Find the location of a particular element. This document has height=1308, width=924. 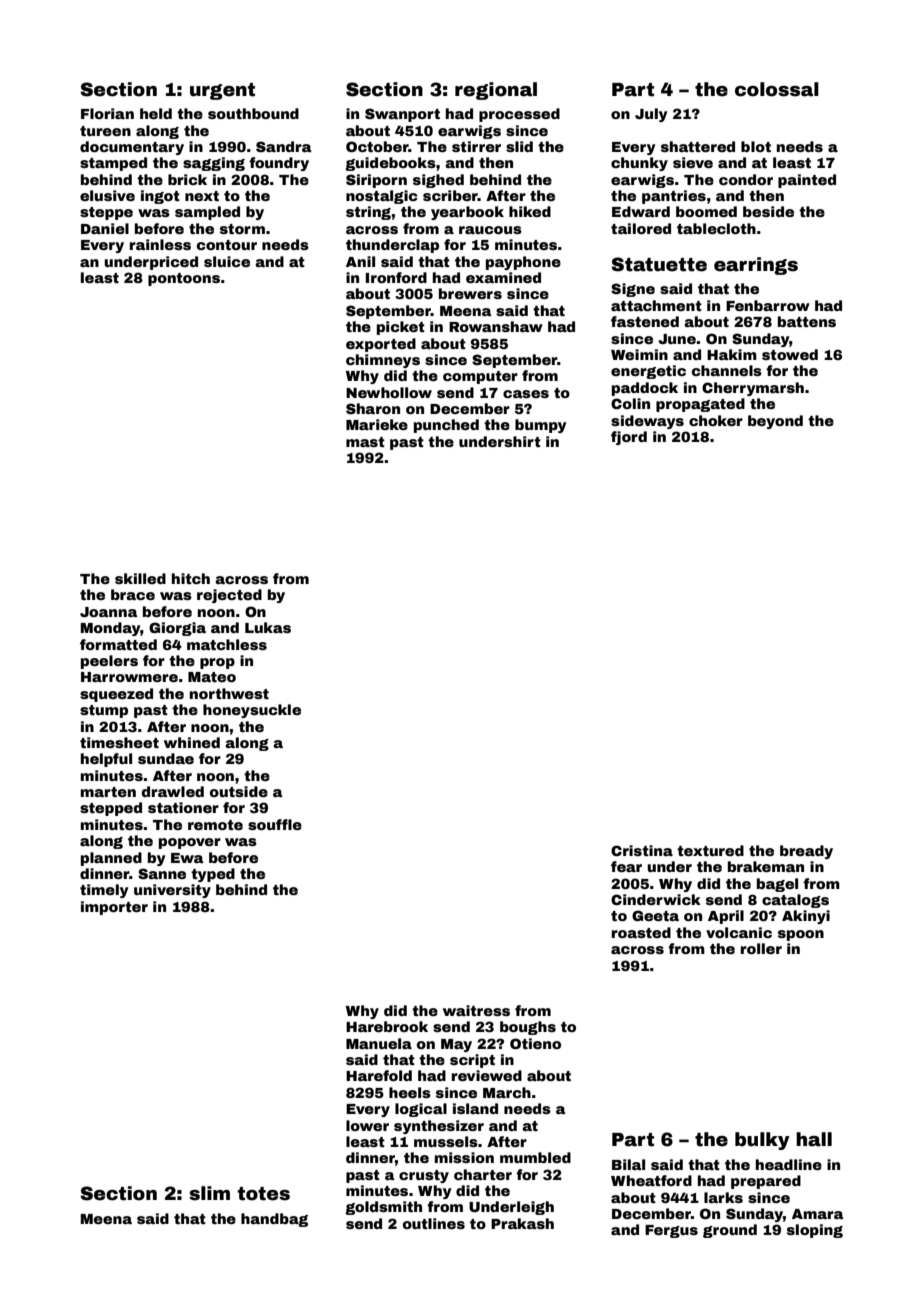

urgent is located at coordinates (222, 91).
